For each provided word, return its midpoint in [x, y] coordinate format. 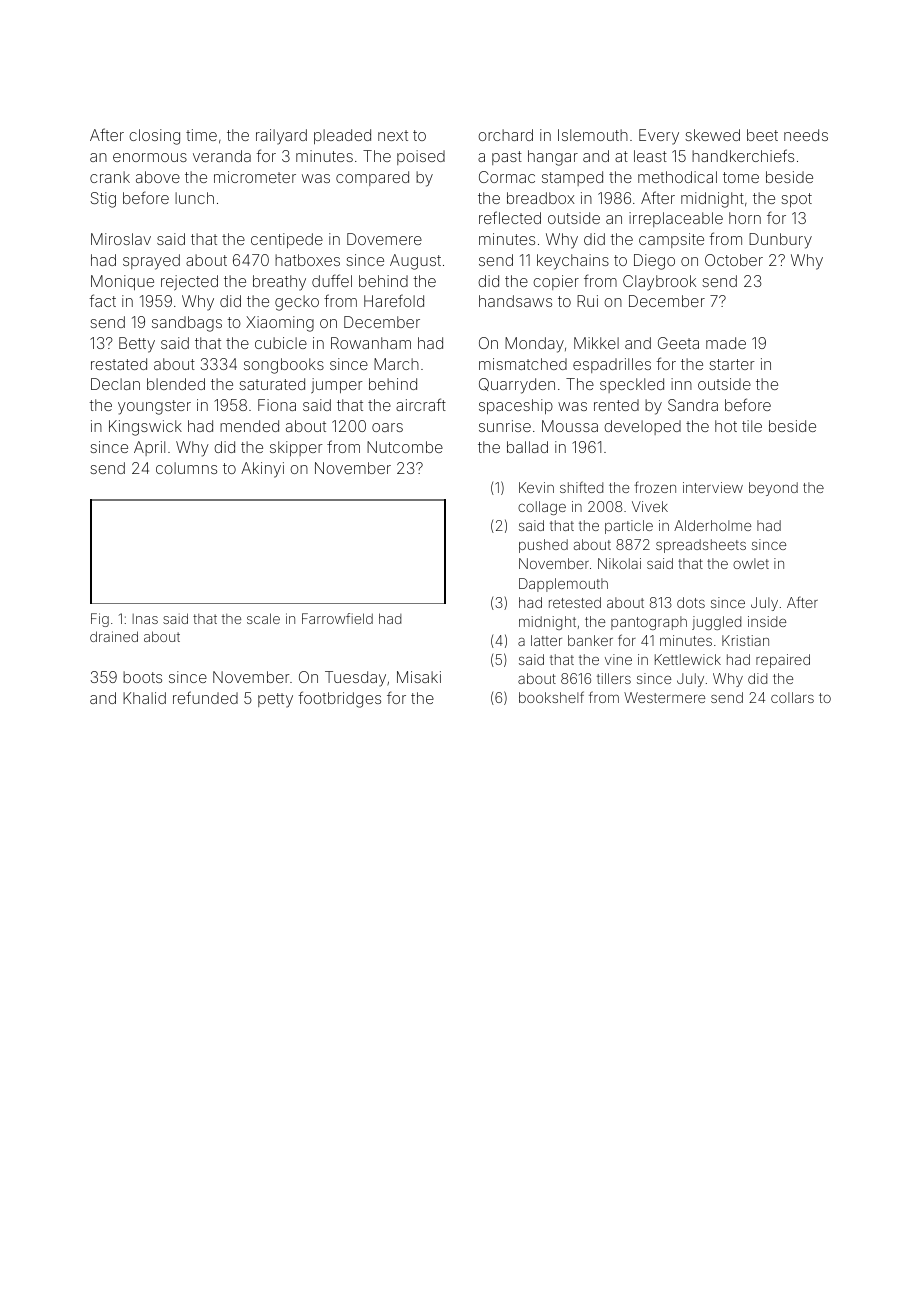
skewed [712, 135]
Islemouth [593, 135]
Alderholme [712, 525]
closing [154, 137]
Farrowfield [337, 618]
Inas [145, 619]
